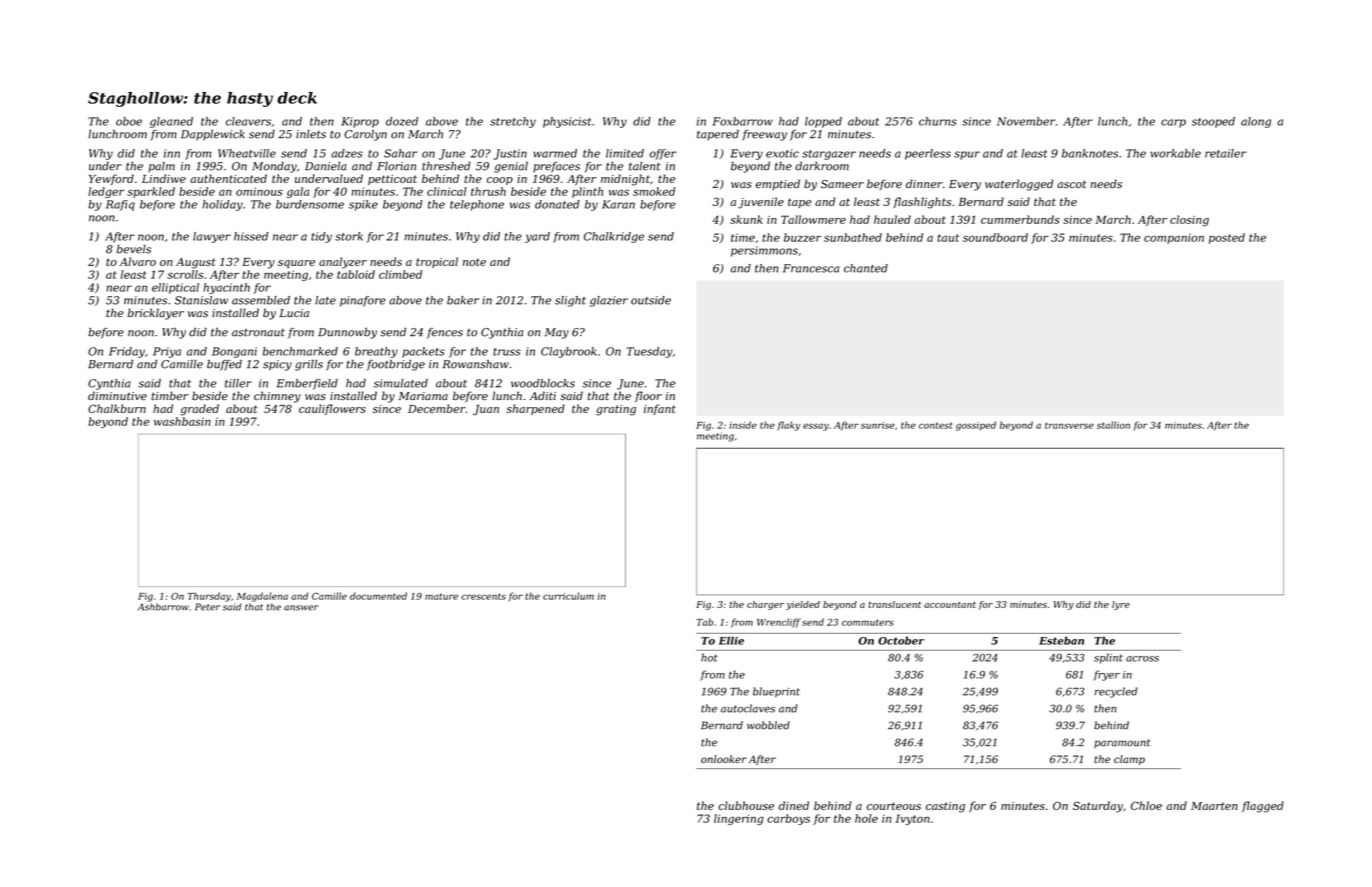 The width and height of the screenshot is (1372, 887). Describe the element at coordinates (913, 819) in the screenshot. I see `Ivyton` at that location.
